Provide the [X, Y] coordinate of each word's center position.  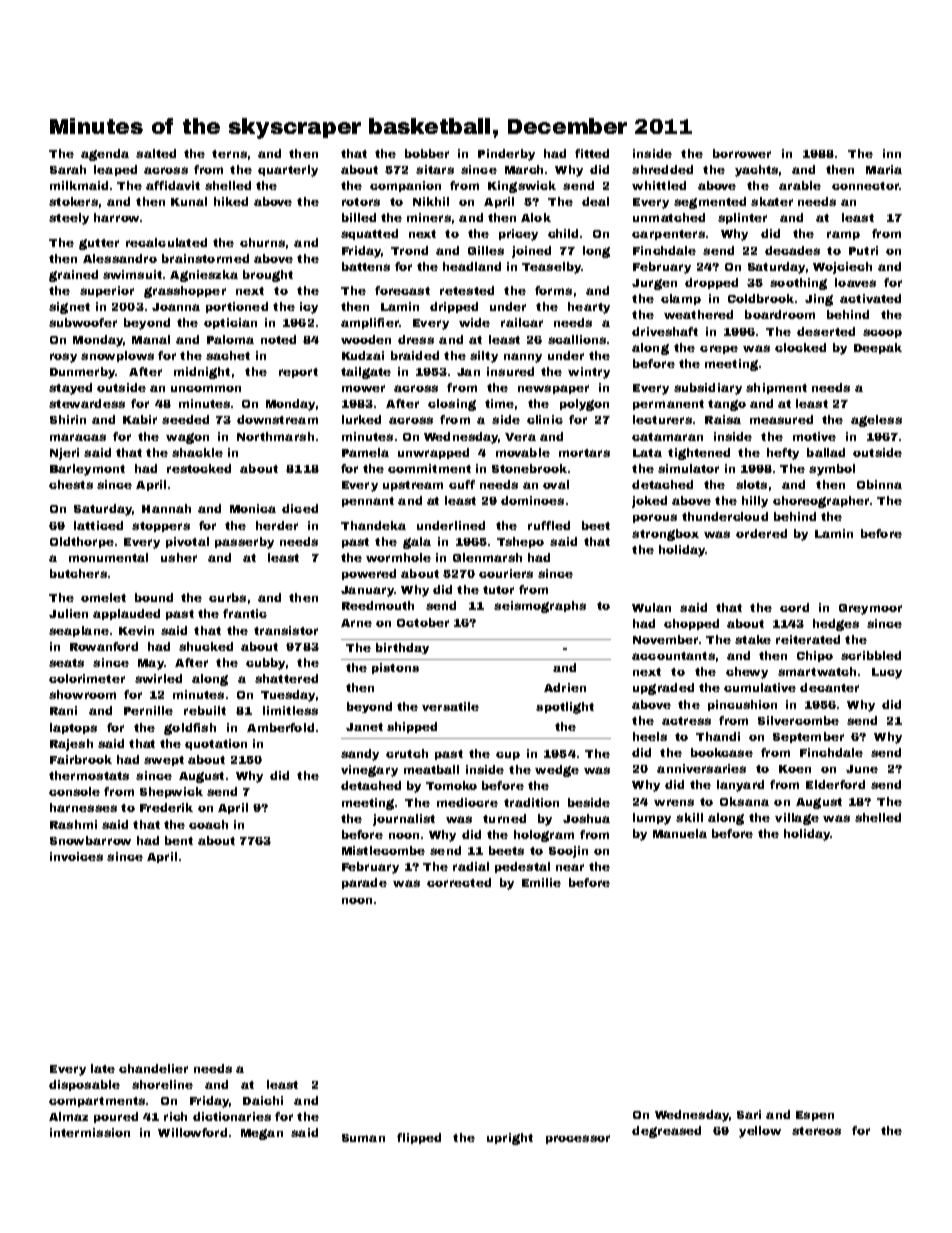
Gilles [486, 250]
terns [229, 154]
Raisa [723, 419]
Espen [815, 1116]
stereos [816, 1131]
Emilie [541, 882]
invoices [76, 856]
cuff [462, 484]
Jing [819, 300]
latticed [98, 525]
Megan [262, 1134]
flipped [419, 1138]
